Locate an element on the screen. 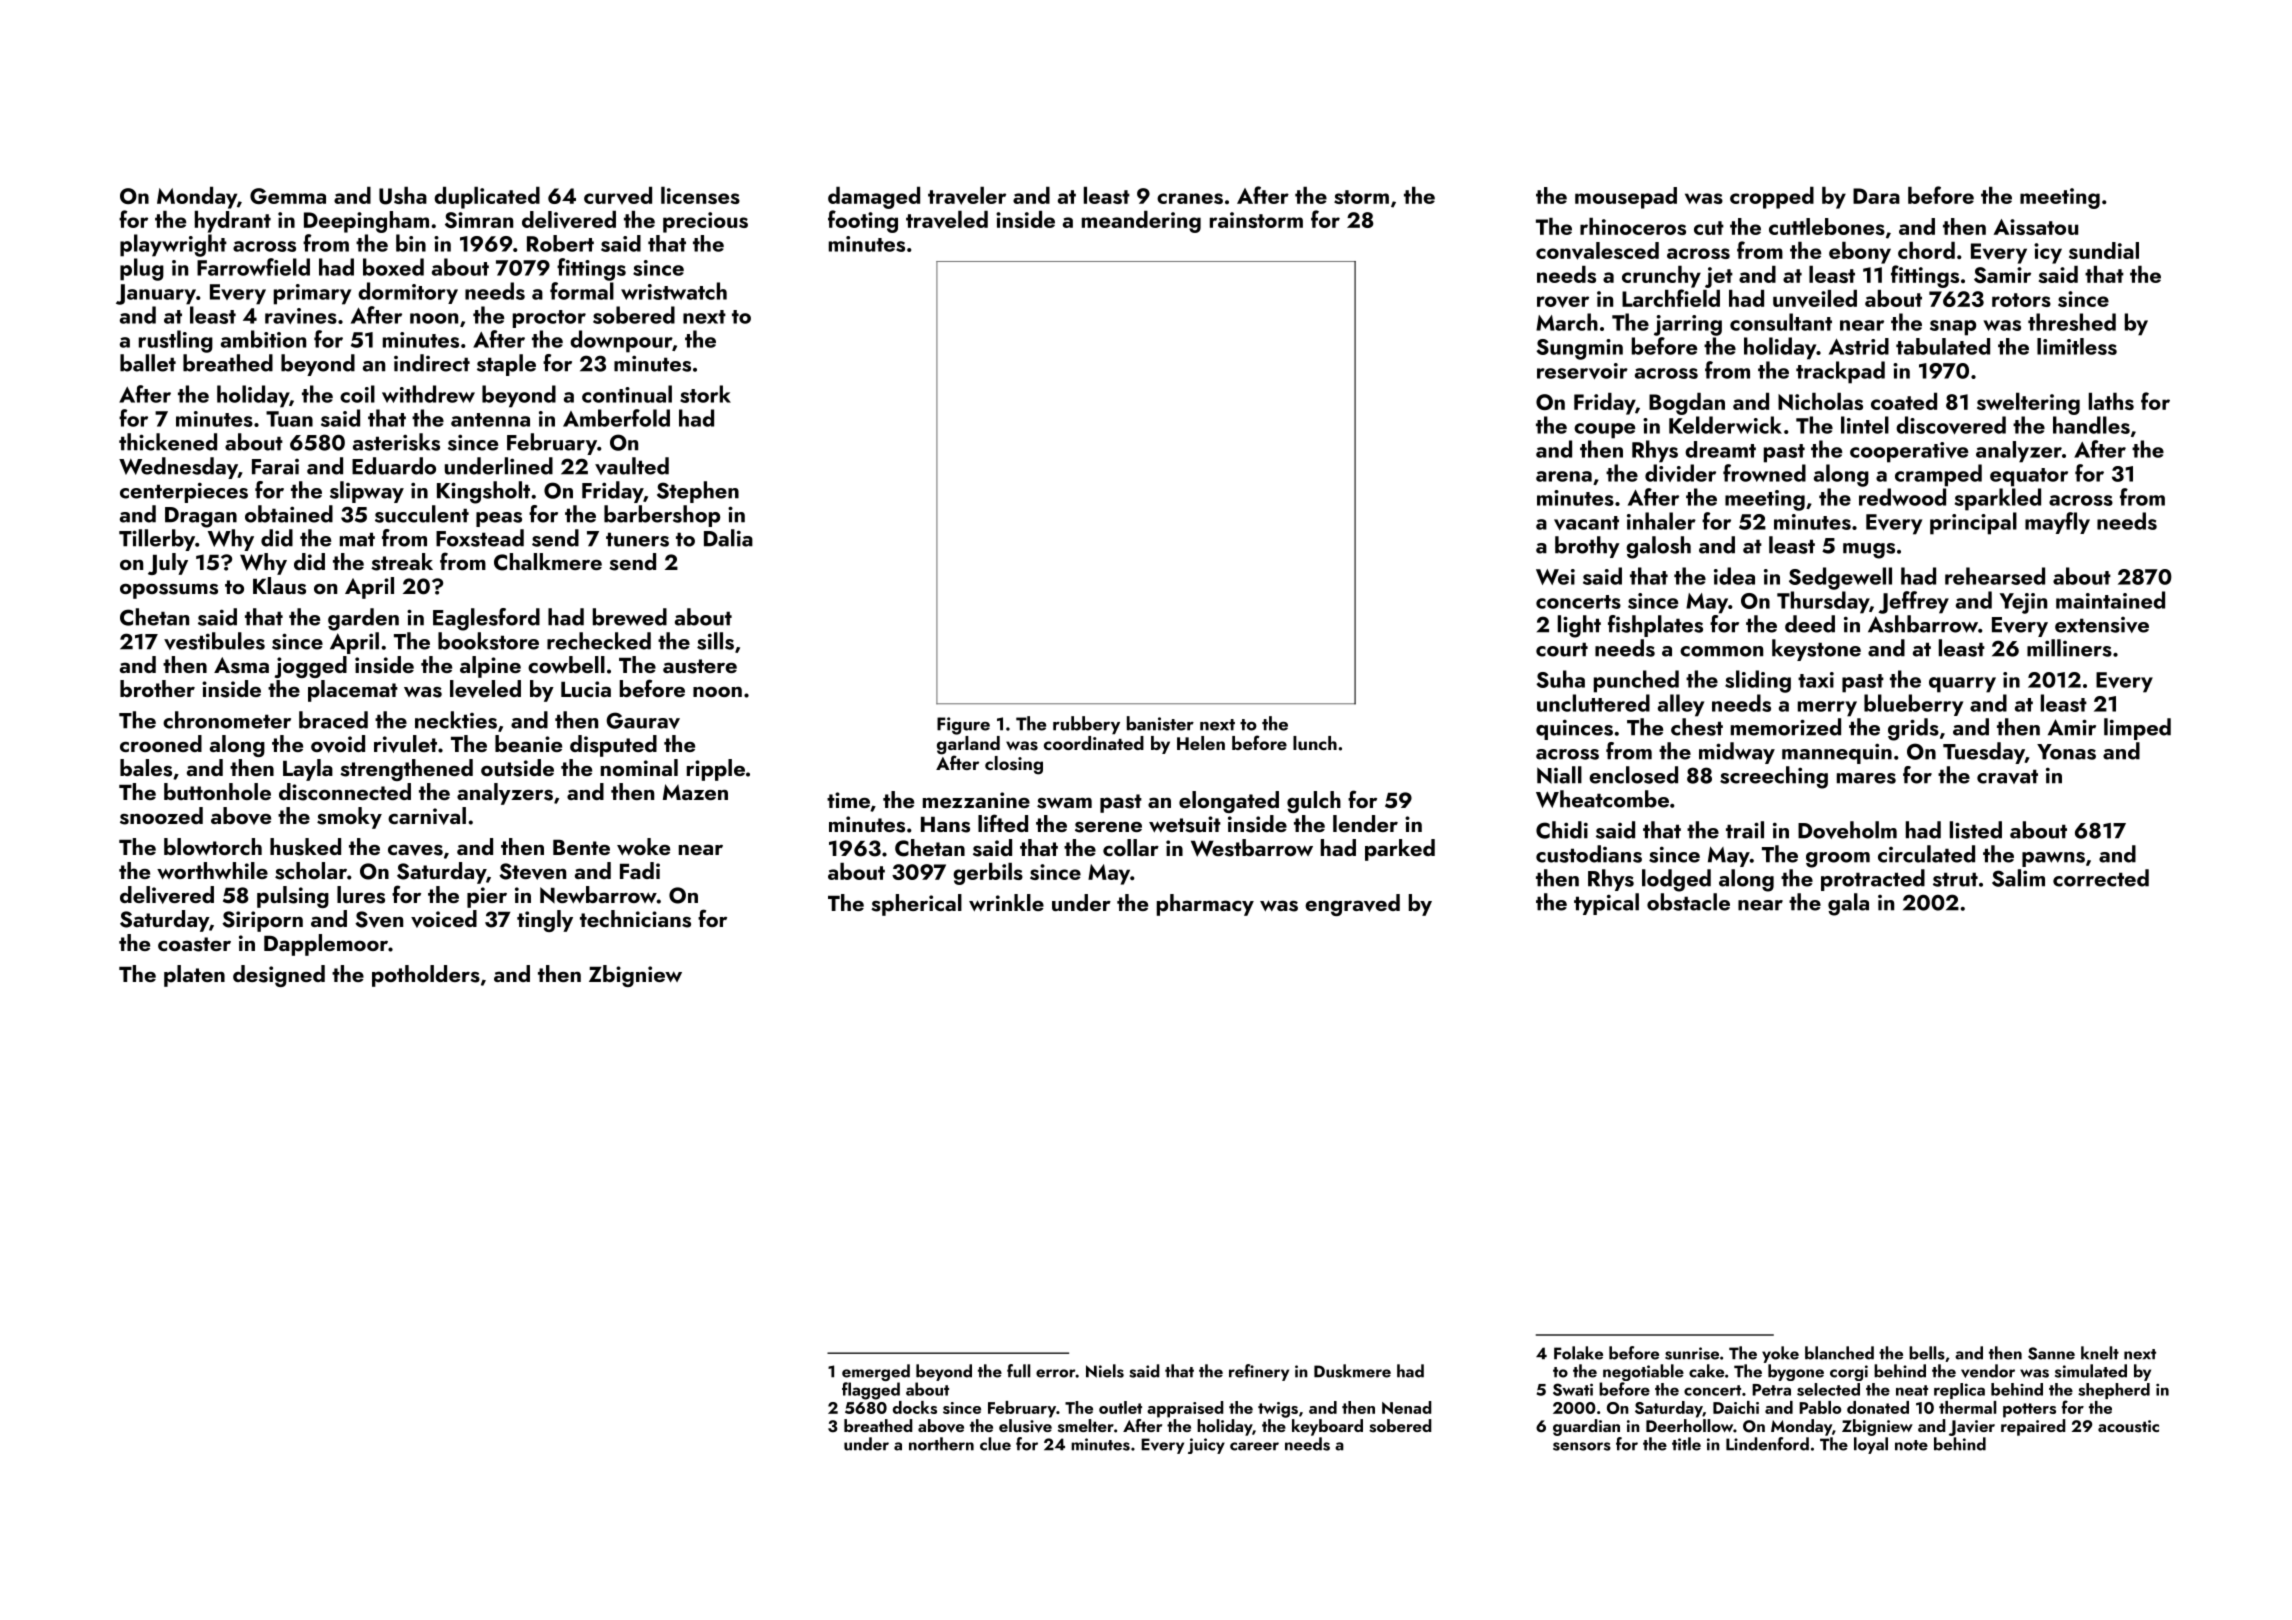 Image resolution: width=2292 pixels, height=1620 pixels. cranes is located at coordinates (1190, 198).
